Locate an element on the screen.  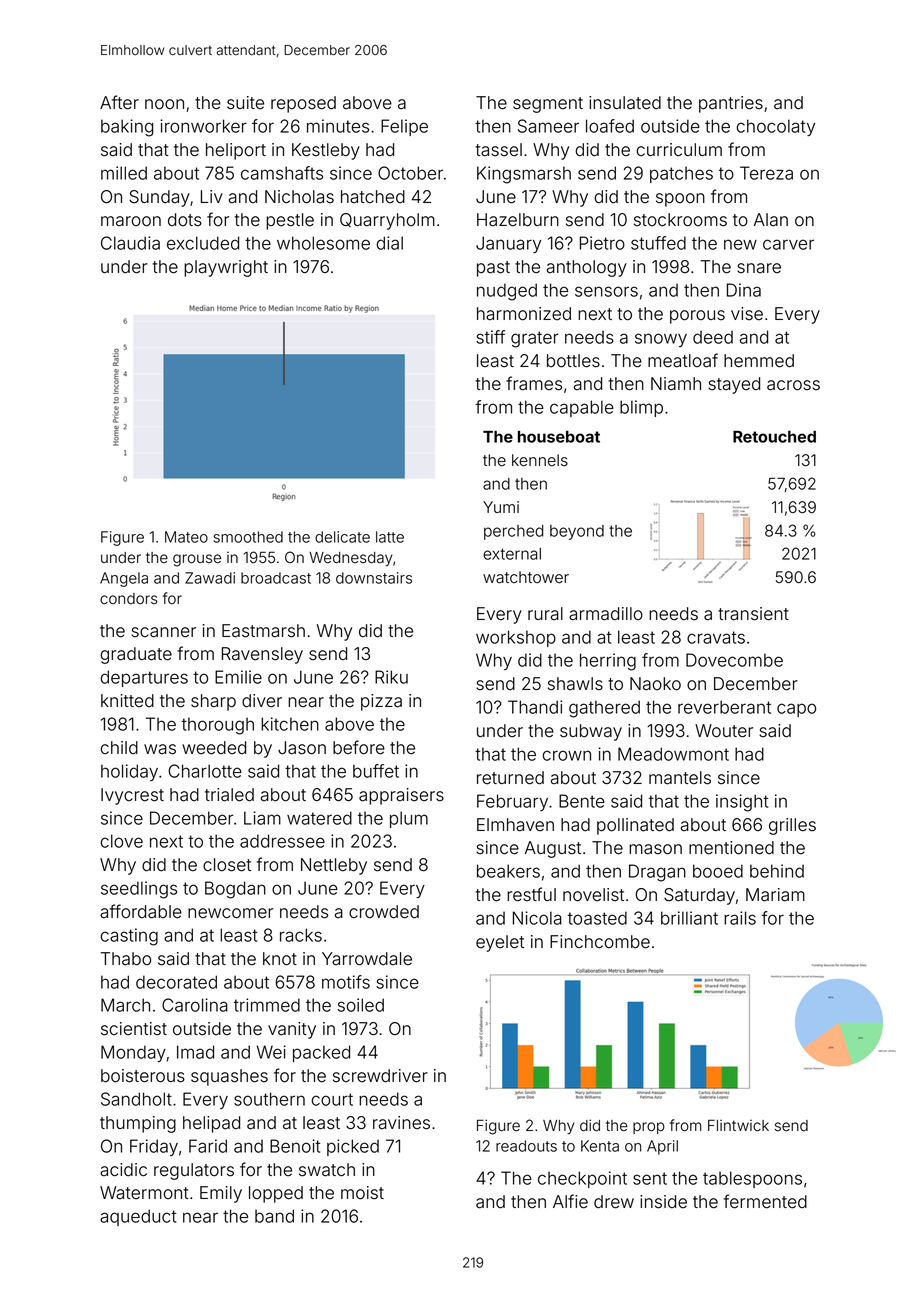
plum is located at coordinates (409, 819).
